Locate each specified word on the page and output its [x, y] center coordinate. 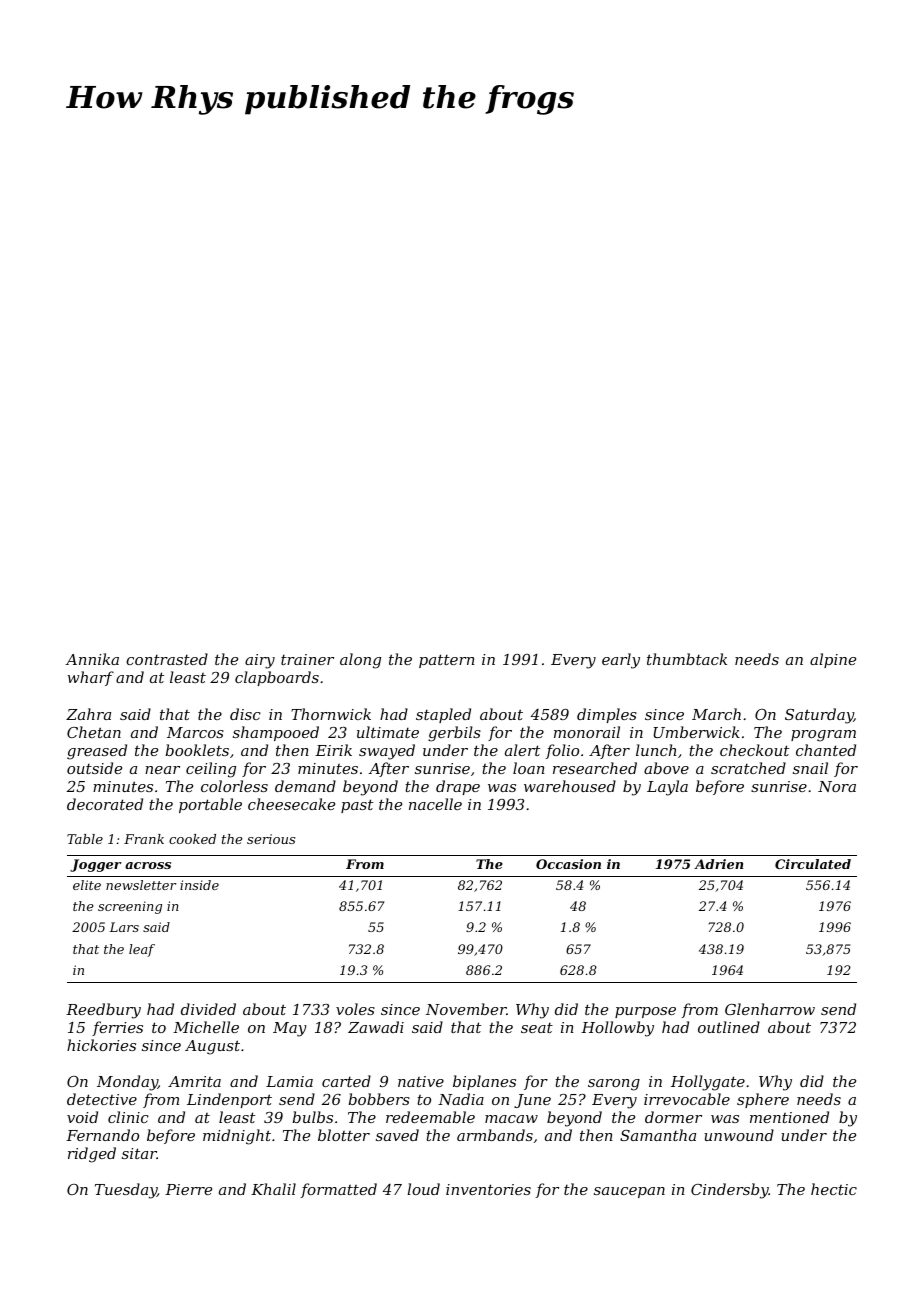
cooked [192, 839]
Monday [127, 1083]
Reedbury [103, 1011]
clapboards [277, 678]
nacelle [435, 804]
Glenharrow [770, 1009]
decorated [105, 804]
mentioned [789, 1117]
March [716, 714]
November [466, 1009]
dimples [607, 715]
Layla [667, 788]
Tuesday [126, 1191]
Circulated [813, 864]
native [421, 1081]
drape [458, 787]
